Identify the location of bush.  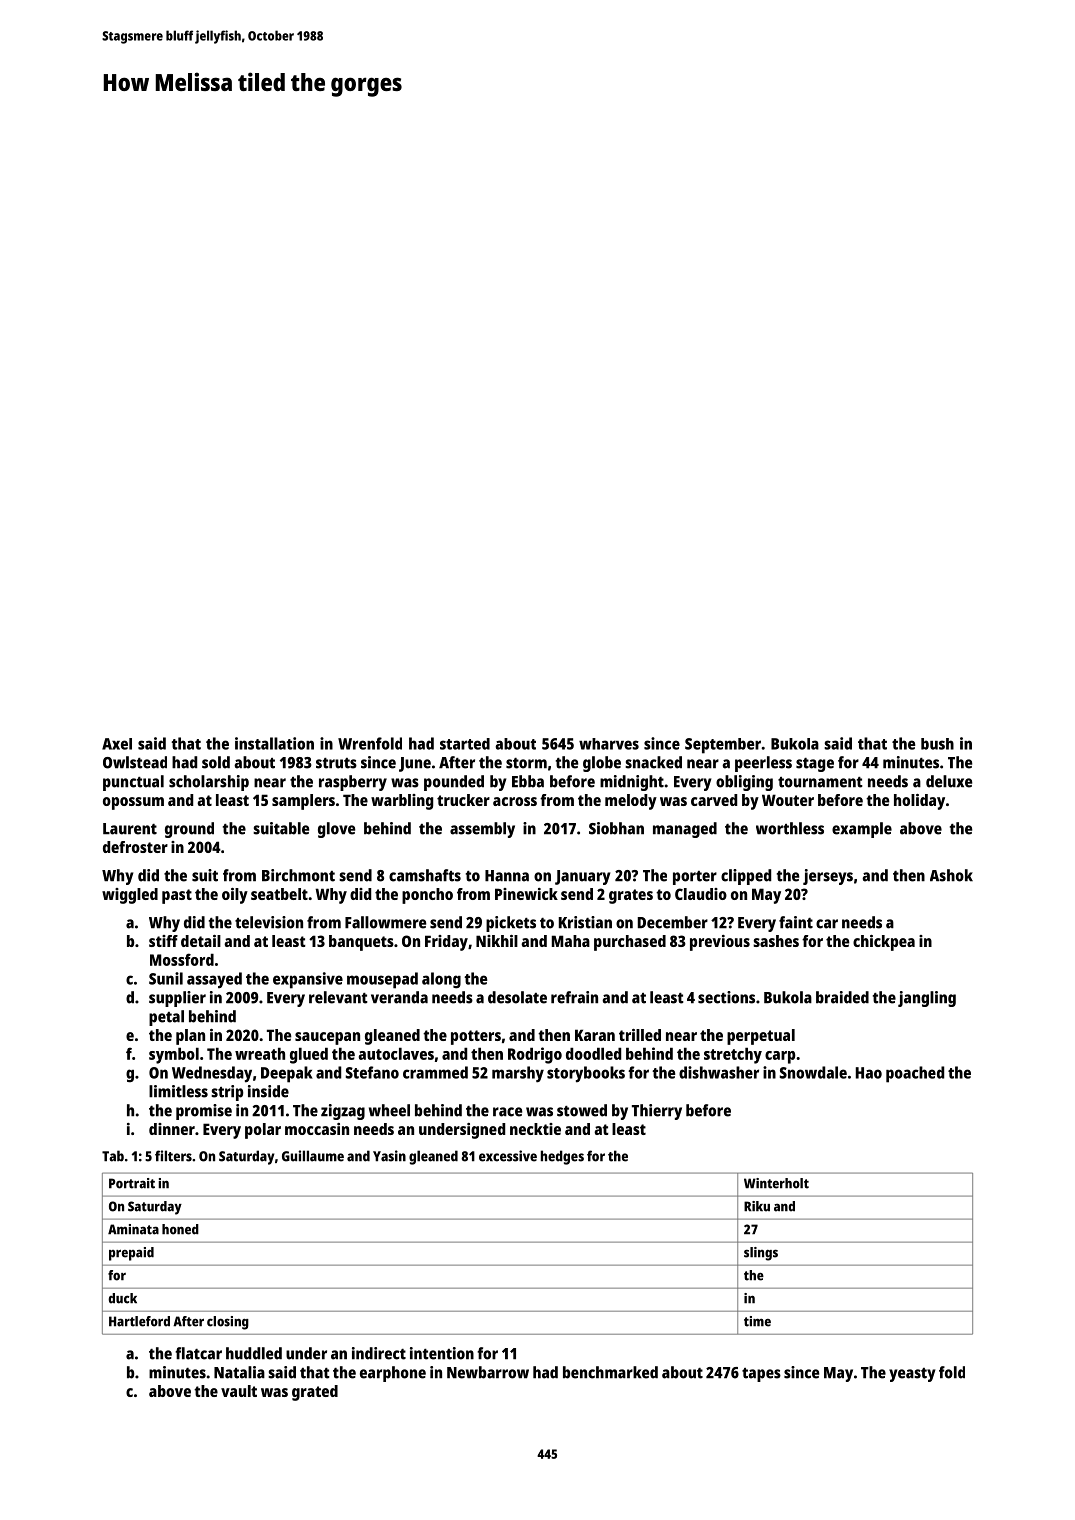
(937, 744).
